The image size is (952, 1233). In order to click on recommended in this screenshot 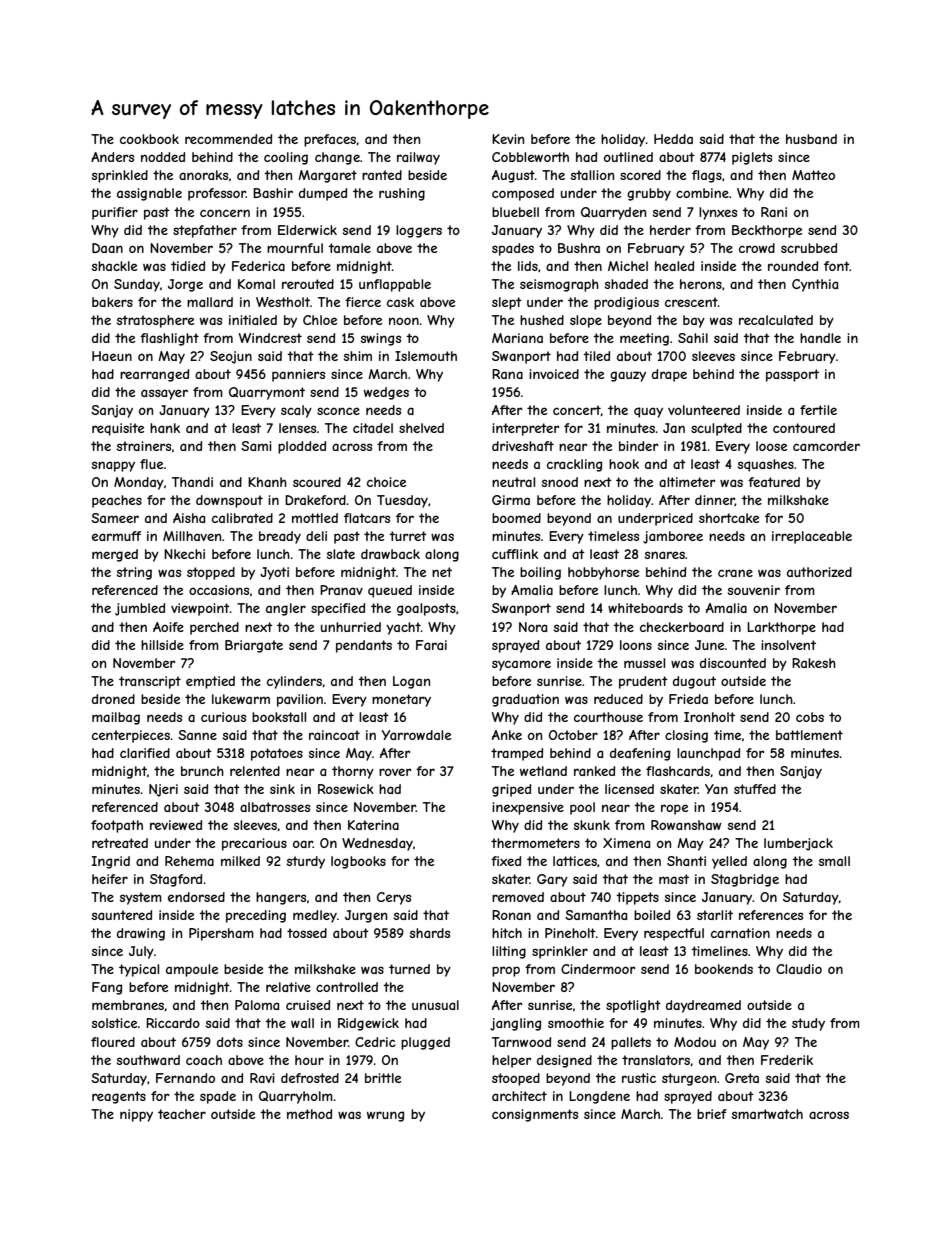, I will do `click(228, 139)`.
